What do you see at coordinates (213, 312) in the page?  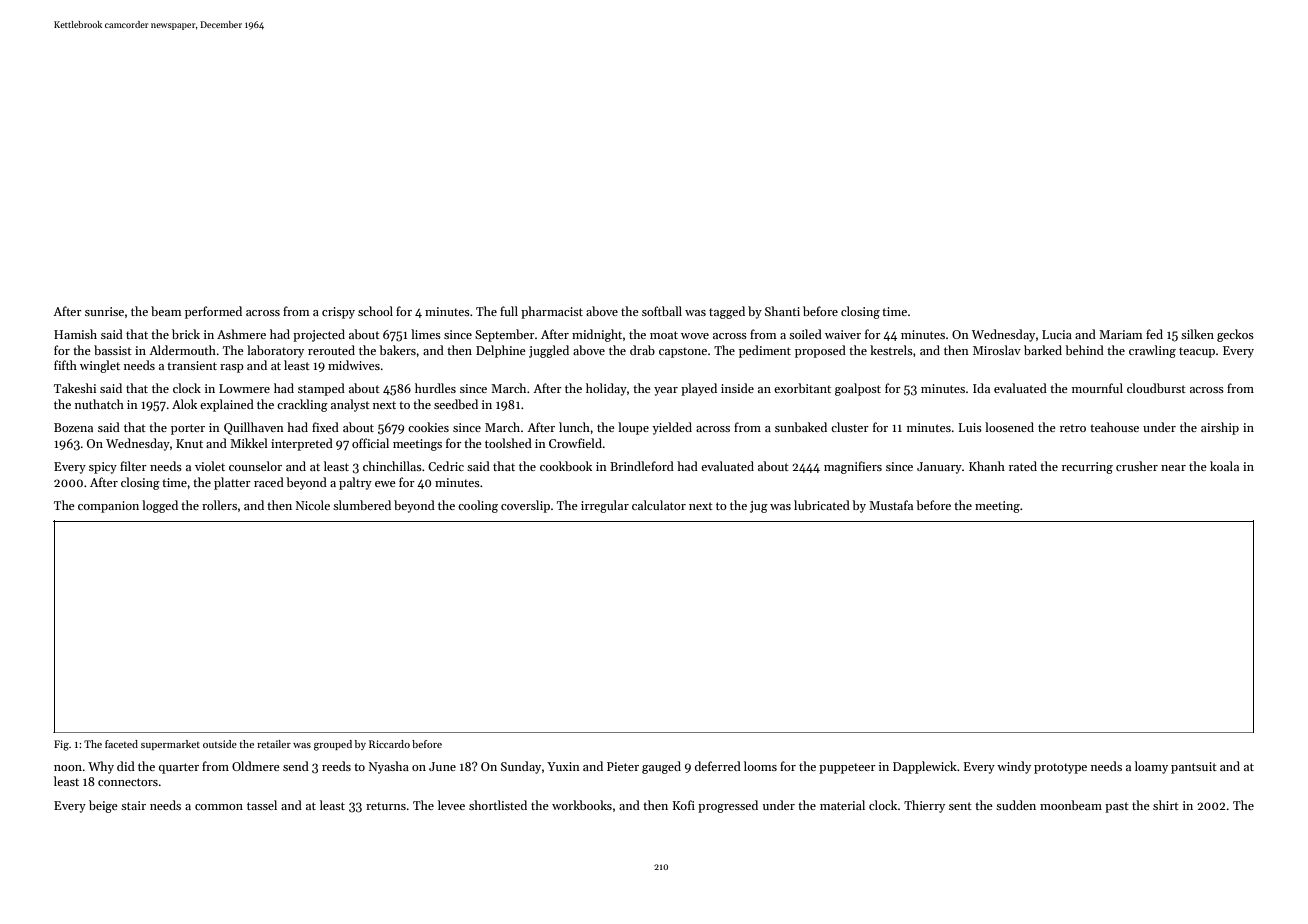 I see `performed` at bounding box center [213, 312].
